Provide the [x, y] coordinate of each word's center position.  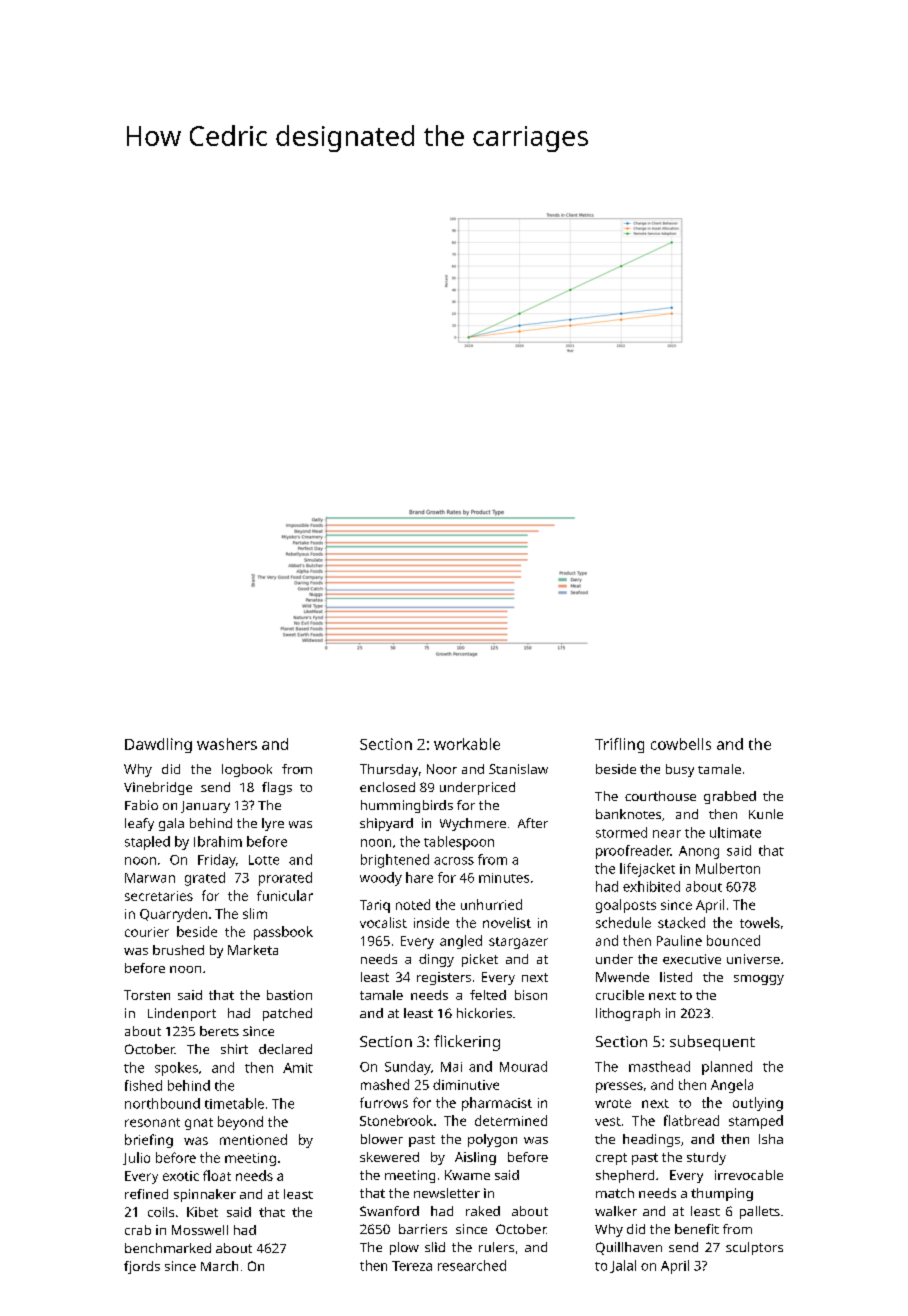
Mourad [523, 1066]
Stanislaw [518, 769]
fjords [142, 1267]
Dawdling [158, 745]
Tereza [412, 1266]
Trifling [619, 745]
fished [143, 1085]
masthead [659, 1066]
